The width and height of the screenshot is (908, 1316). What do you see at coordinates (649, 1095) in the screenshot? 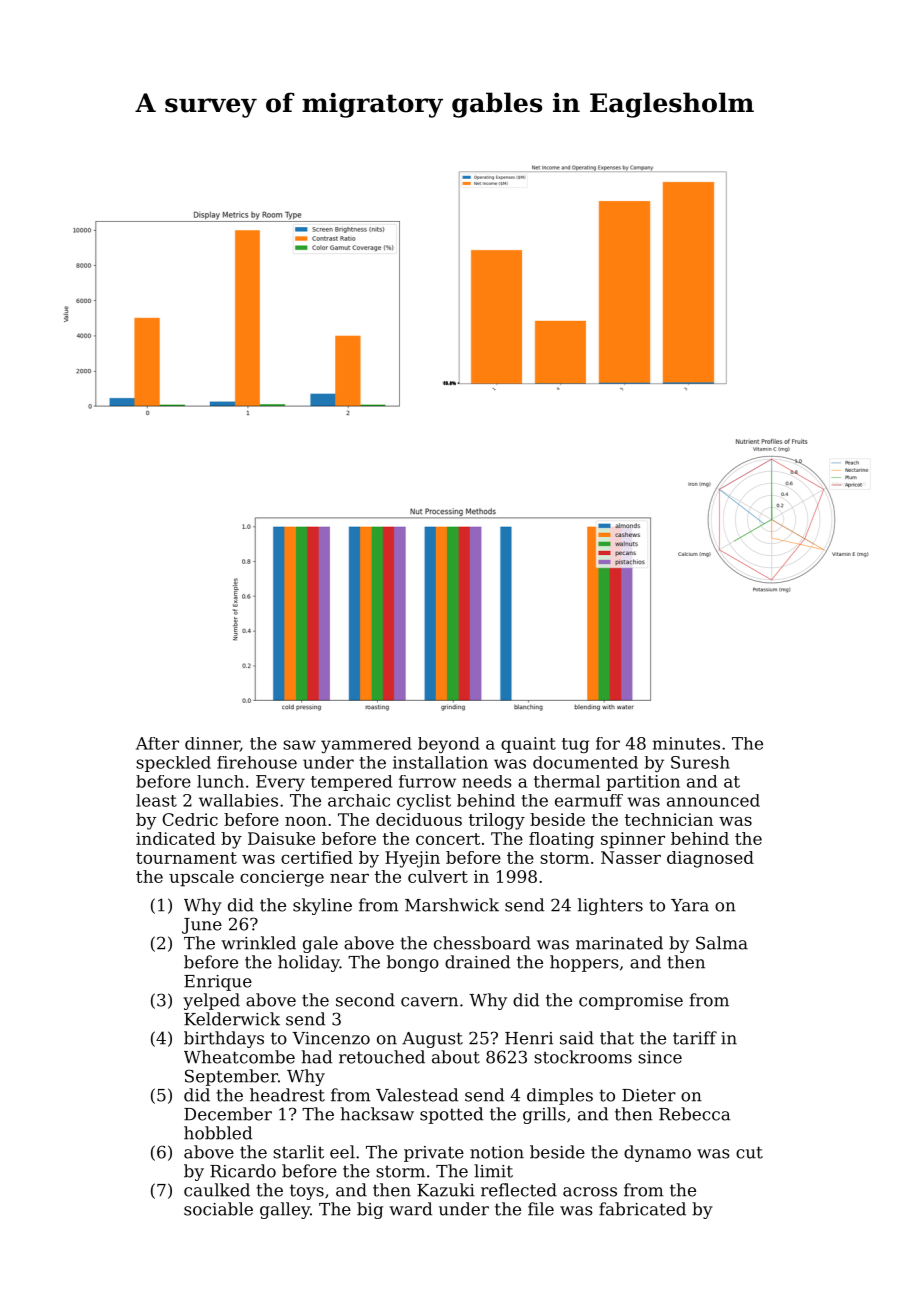
I see `Dieter` at bounding box center [649, 1095].
